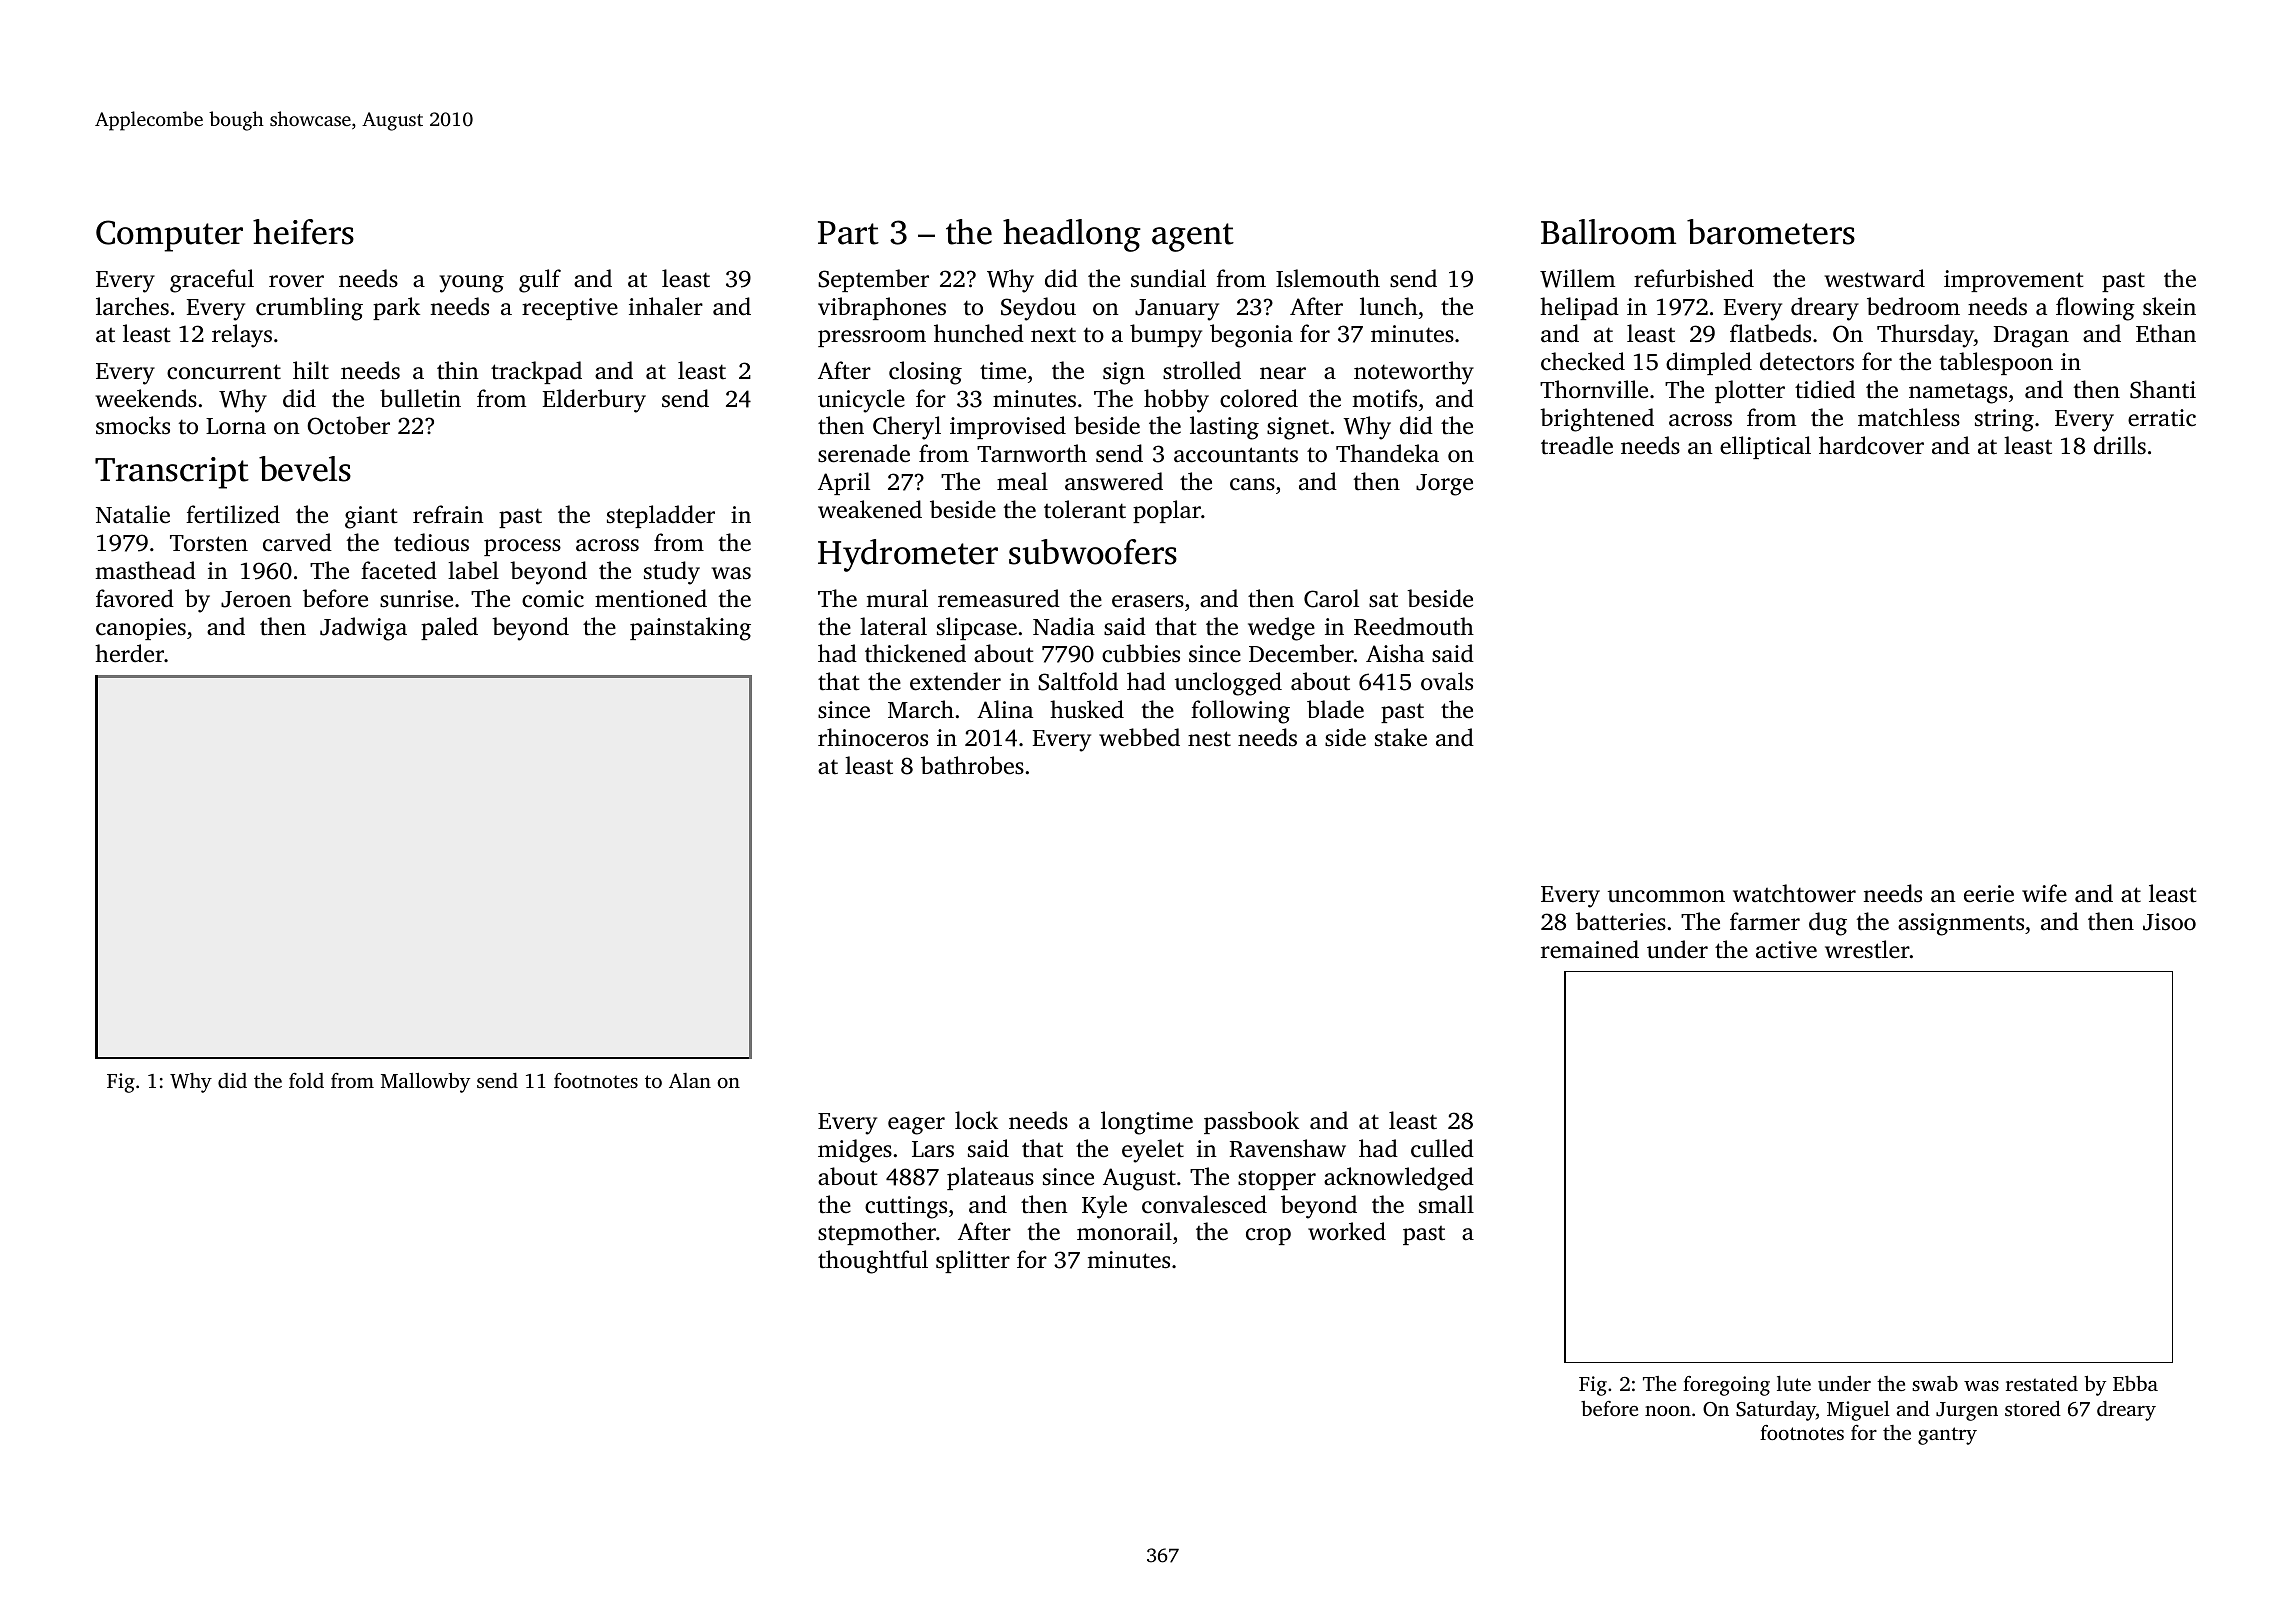 This page has width=2292, height=1620. Describe the element at coordinates (1193, 237) in the page. I see `agent` at that location.
